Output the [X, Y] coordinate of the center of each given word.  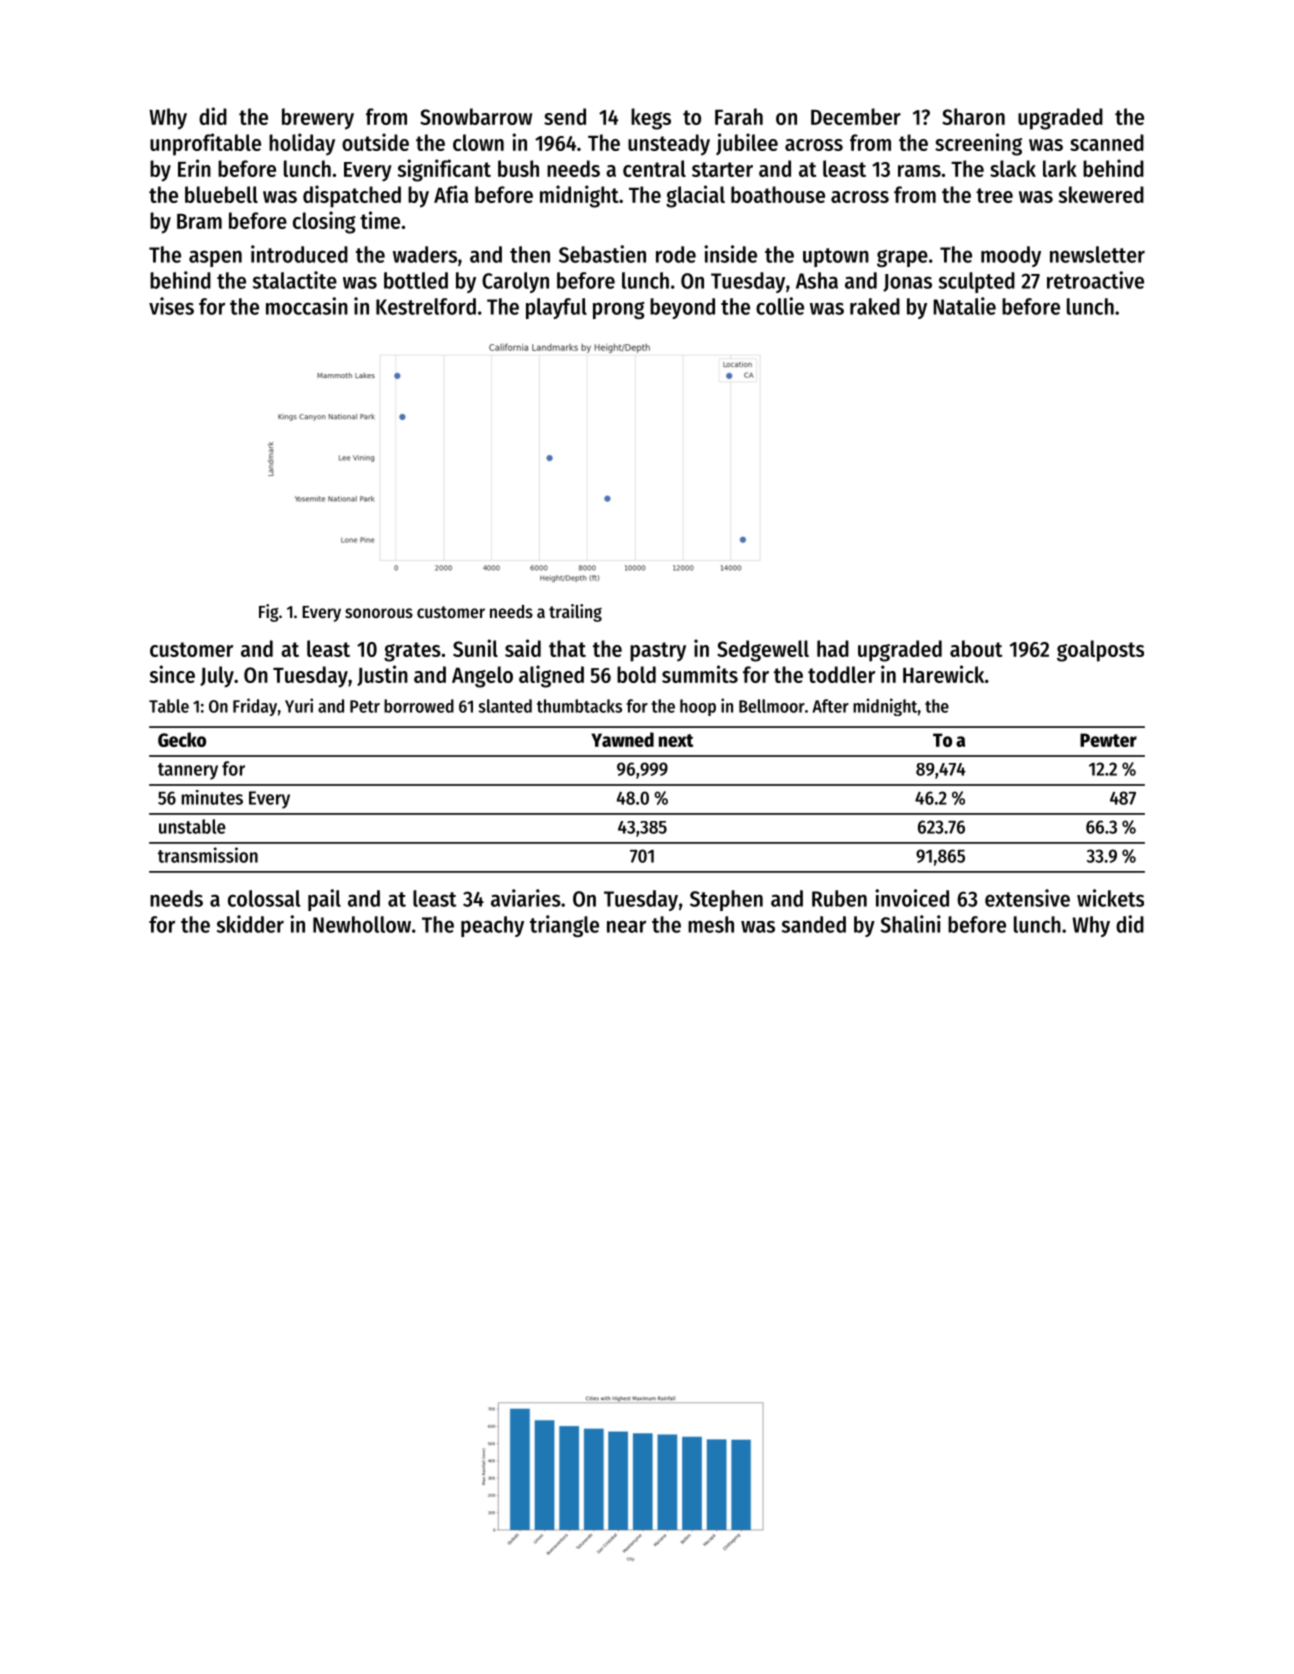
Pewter [1108, 740]
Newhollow [362, 924]
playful [556, 308]
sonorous [379, 613]
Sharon [973, 116]
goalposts [1100, 651]
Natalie [964, 306]
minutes [212, 797]
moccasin [307, 306]
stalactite [295, 280]
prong [619, 310]
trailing [575, 613]
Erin [194, 168]
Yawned [622, 739]
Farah [739, 116]
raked [875, 306]
